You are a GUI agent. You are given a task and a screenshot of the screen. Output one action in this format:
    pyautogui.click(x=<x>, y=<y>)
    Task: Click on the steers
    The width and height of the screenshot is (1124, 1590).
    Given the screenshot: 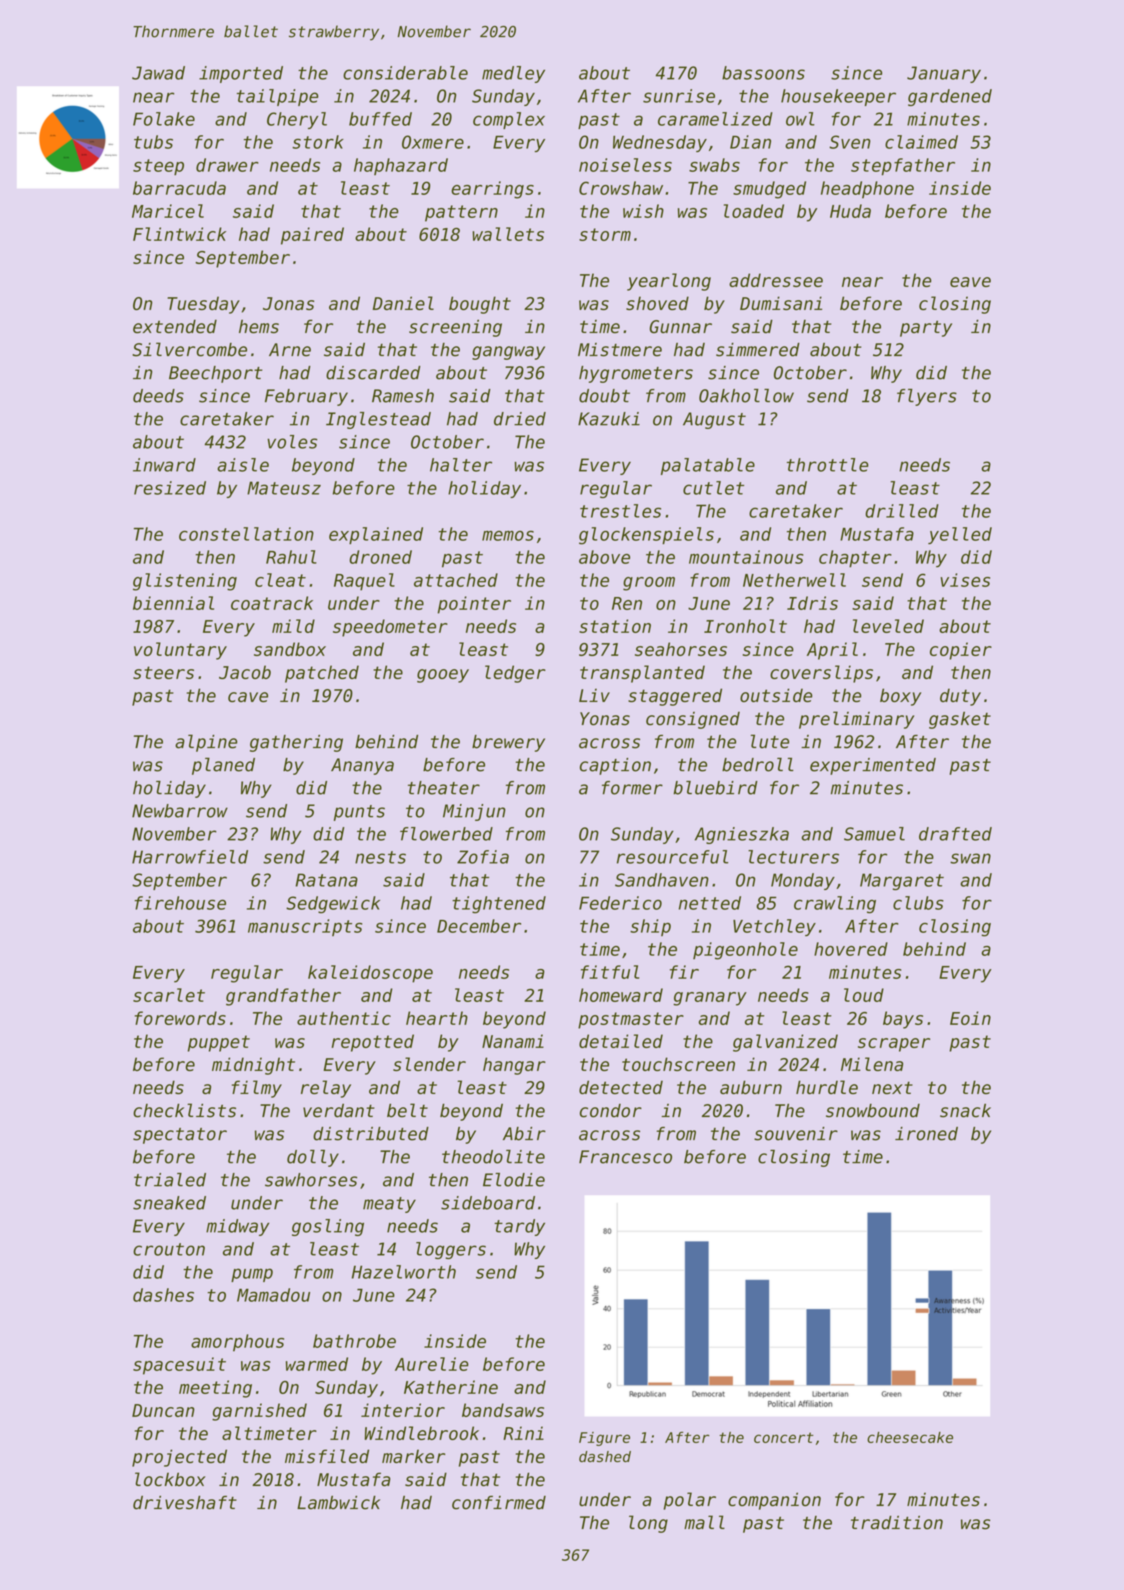 What is the action you would take?
    pyautogui.click(x=163, y=672)
